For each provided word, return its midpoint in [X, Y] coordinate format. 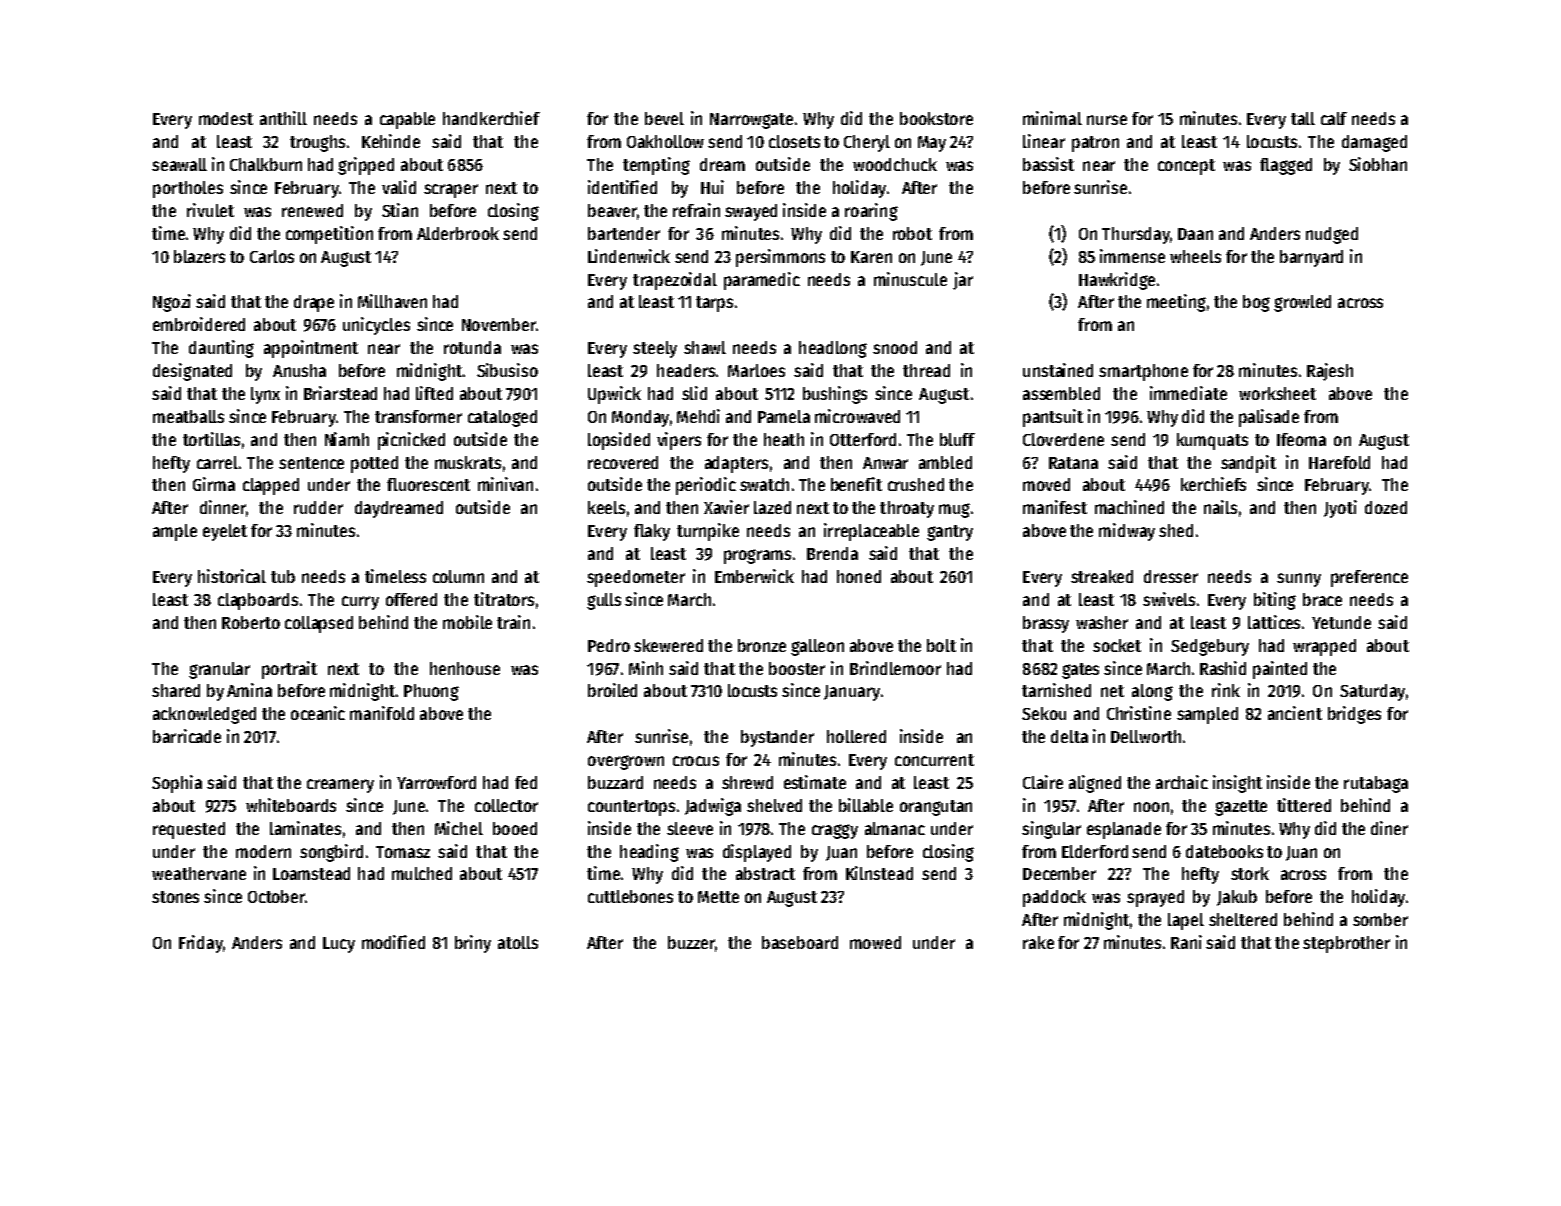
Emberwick [754, 576]
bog [1256, 303]
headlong [833, 349]
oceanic [318, 713]
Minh [646, 668]
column [458, 576]
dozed [1386, 507]
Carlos [272, 256]
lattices [1274, 622]
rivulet [210, 210]
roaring [871, 212]
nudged [1332, 235]
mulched [422, 873]
